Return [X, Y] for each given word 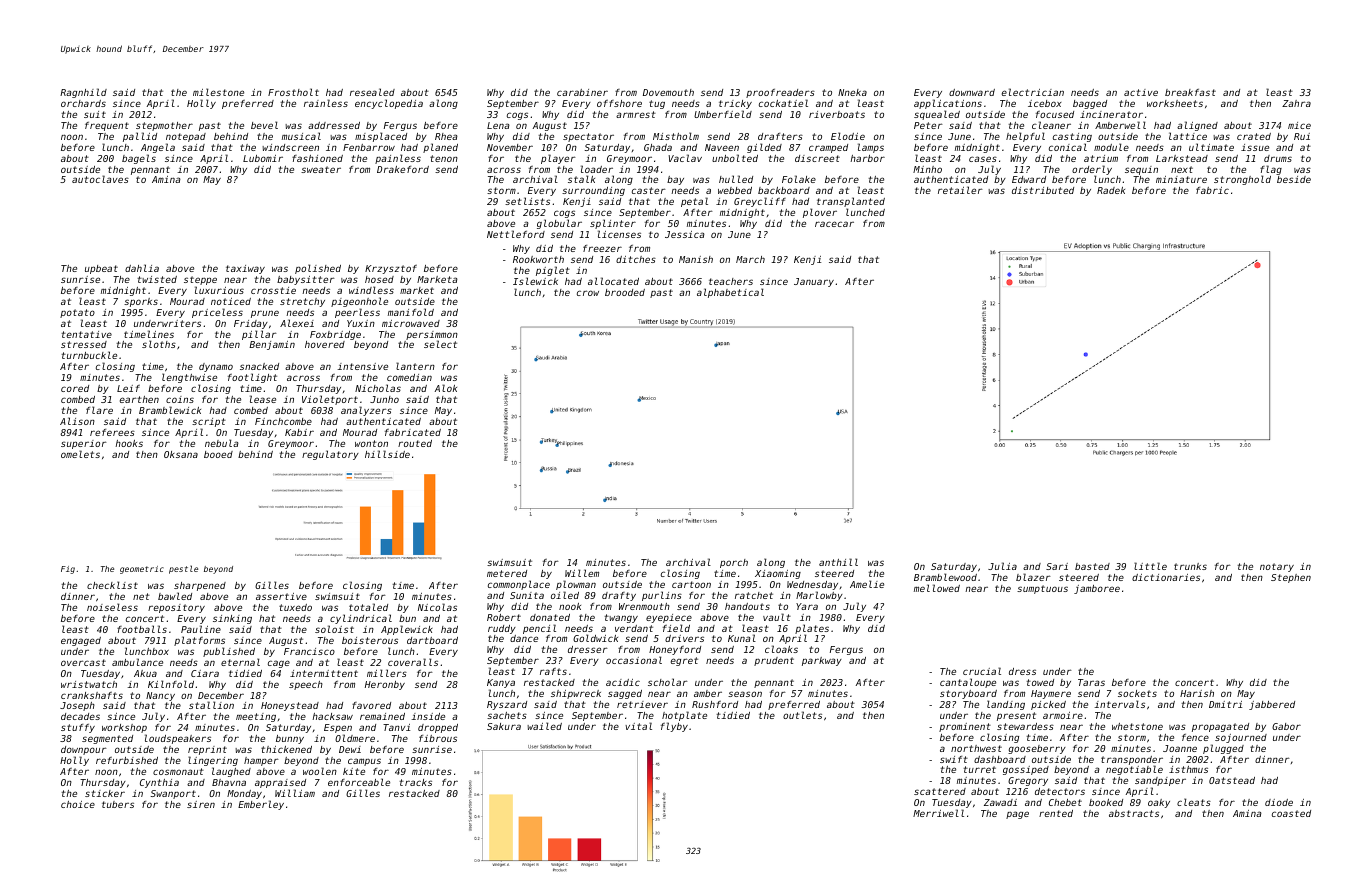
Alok [446, 388]
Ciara [205, 673]
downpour [84, 751]
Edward [1029, 179]
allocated [613, 281]
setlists [527, 201]
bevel [264, 125]
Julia [1002, 566]
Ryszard [507, 705]
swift [954, 759]
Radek [1111, 190]
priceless [217, 313]
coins [180, 399]
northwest [976, 748]
